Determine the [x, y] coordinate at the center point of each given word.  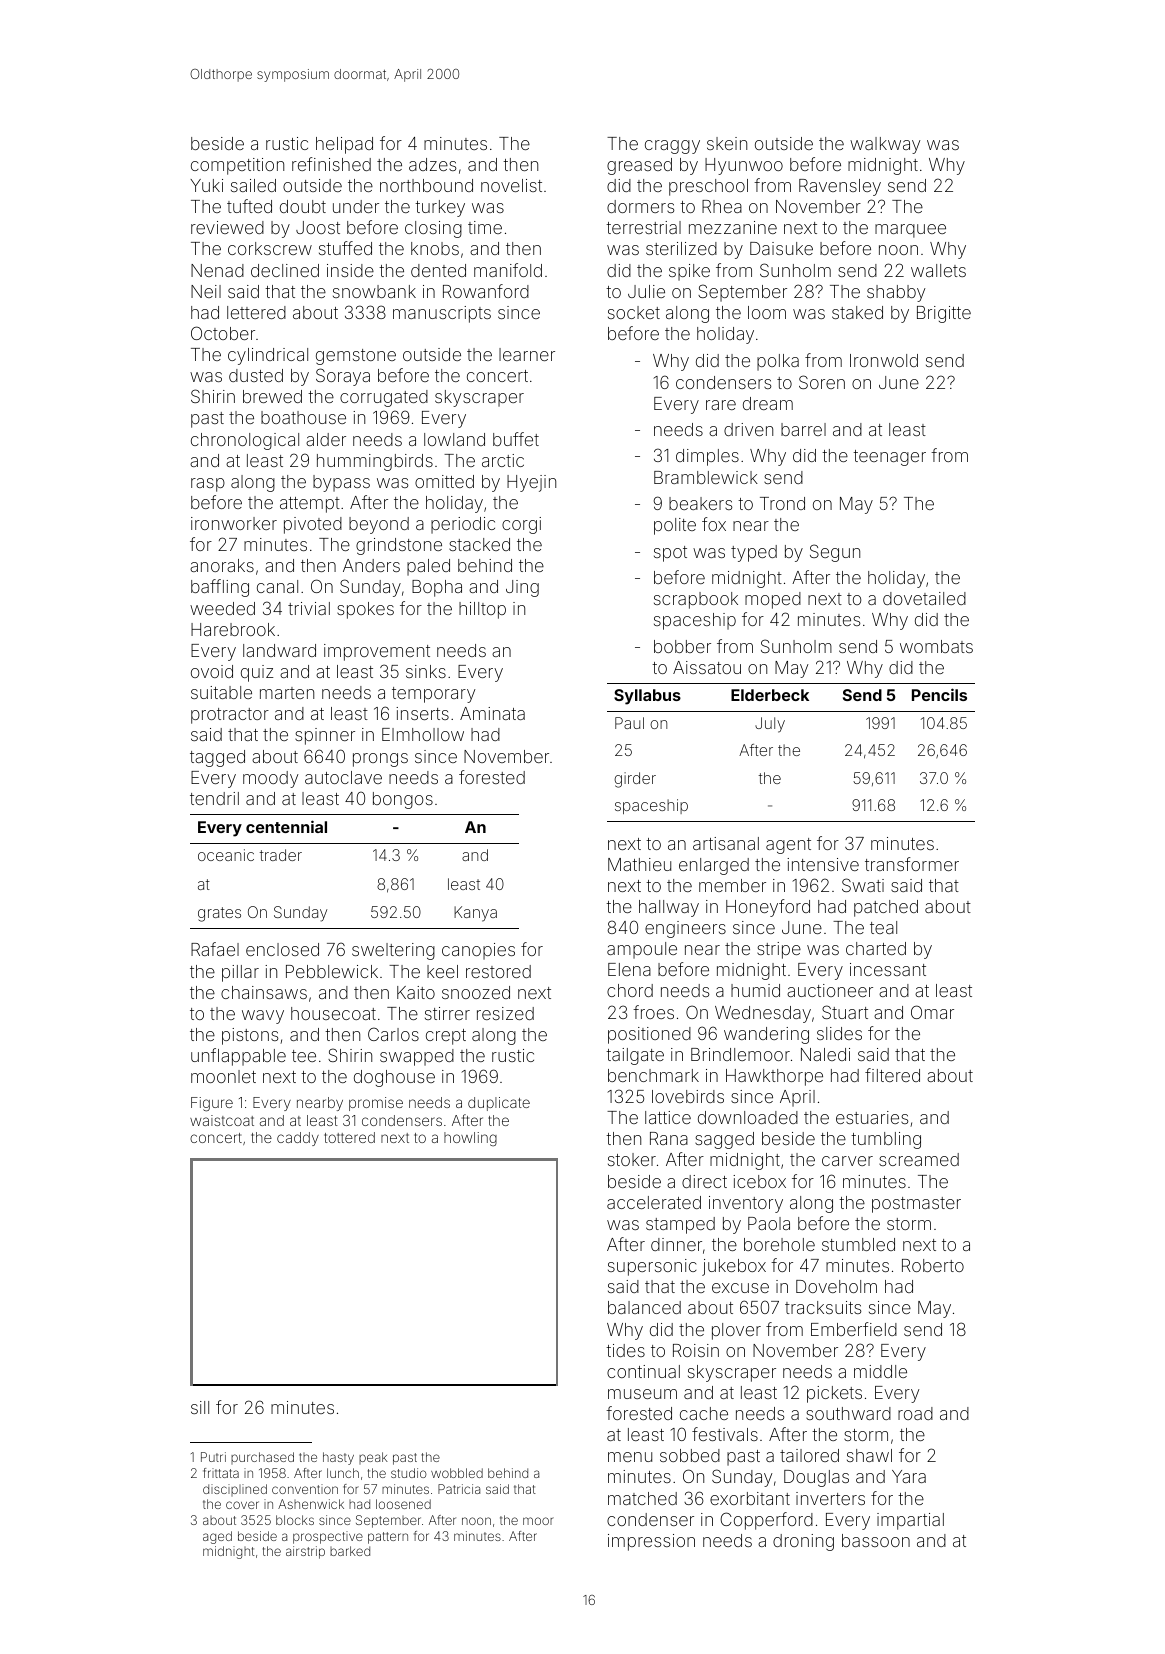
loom [767, 312]
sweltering [393, 951]
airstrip [305, 1552]
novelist [511, 185]
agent [788, 846]
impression [651, 1542]
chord [630, 990]
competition [237, 166]
